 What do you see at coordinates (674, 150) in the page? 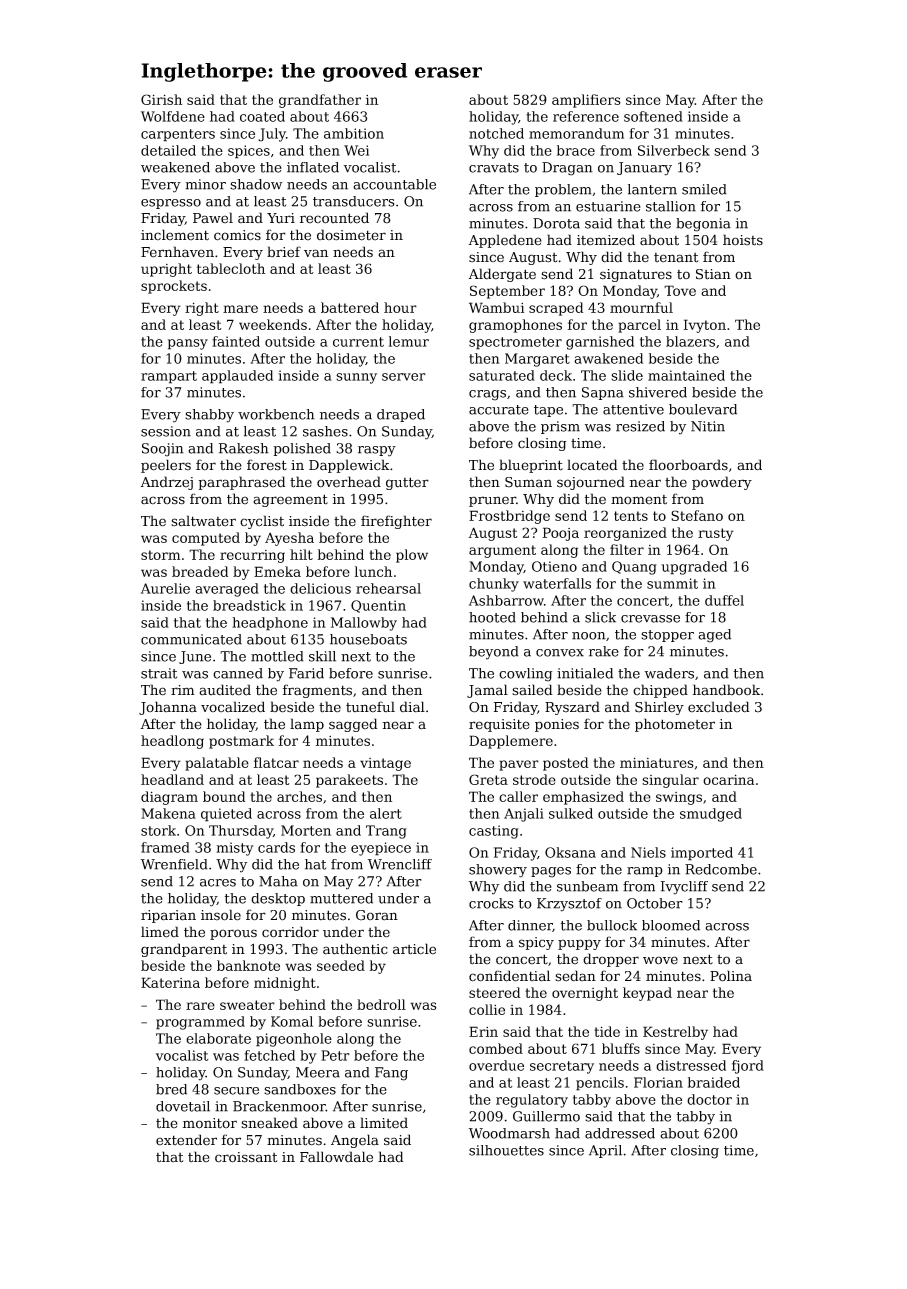
I see `Silverbeck` at bounding box center [674, 150].
